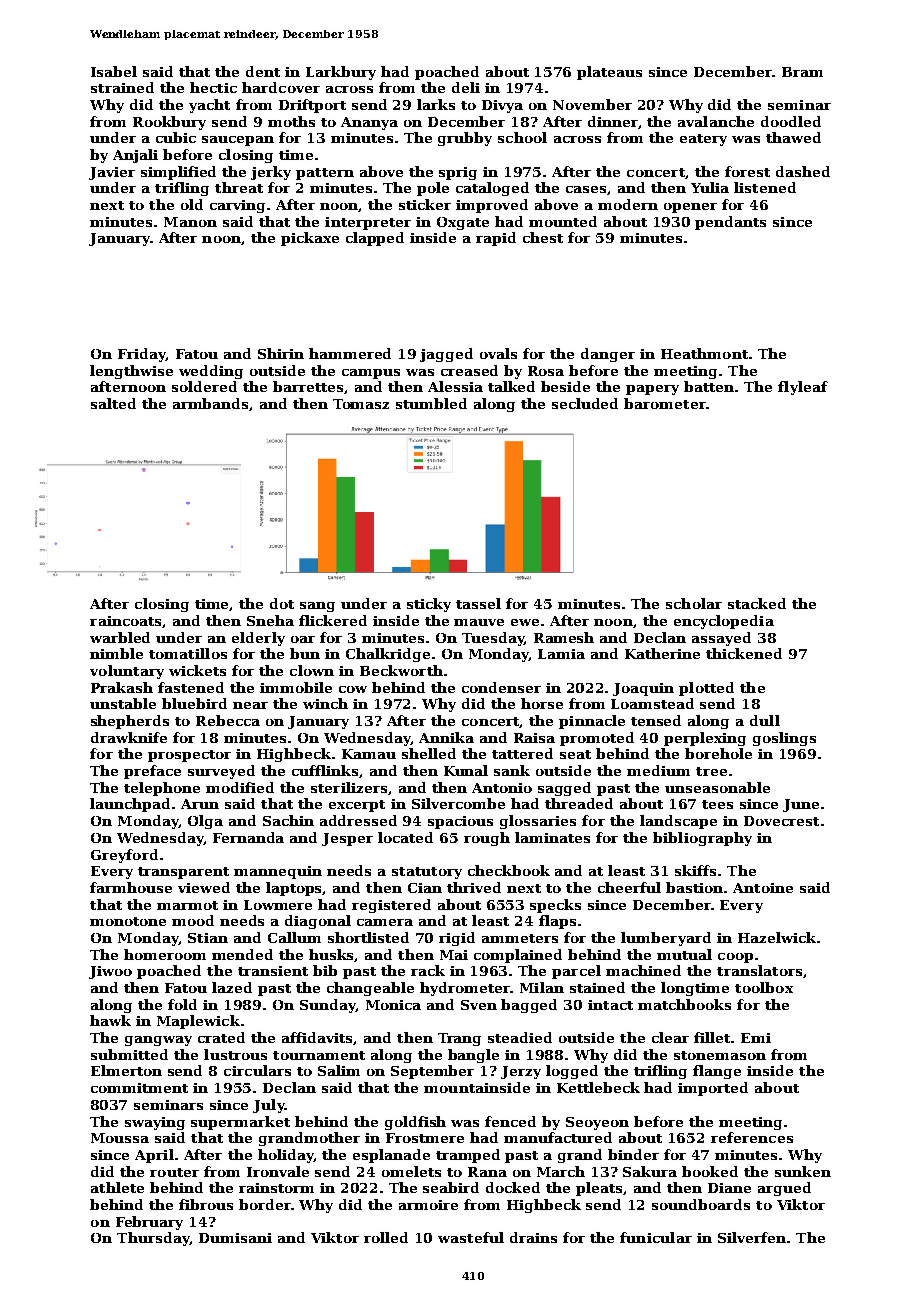  What do you see at coordinates (744, 653) in the image?
I see `thickened` at bounding box center [744, 653].
